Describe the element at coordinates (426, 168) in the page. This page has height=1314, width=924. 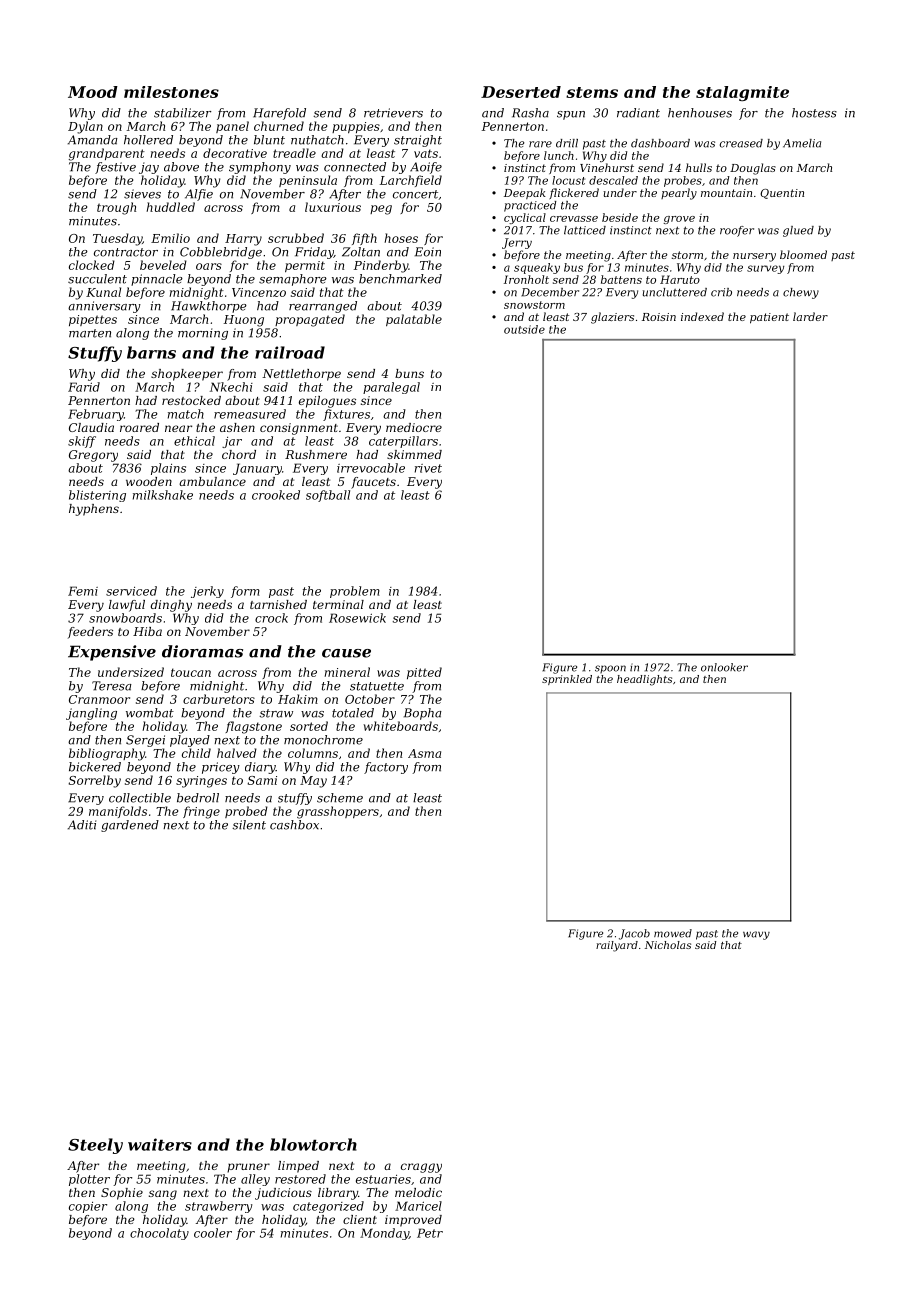
I see `Aoife` at that location.
